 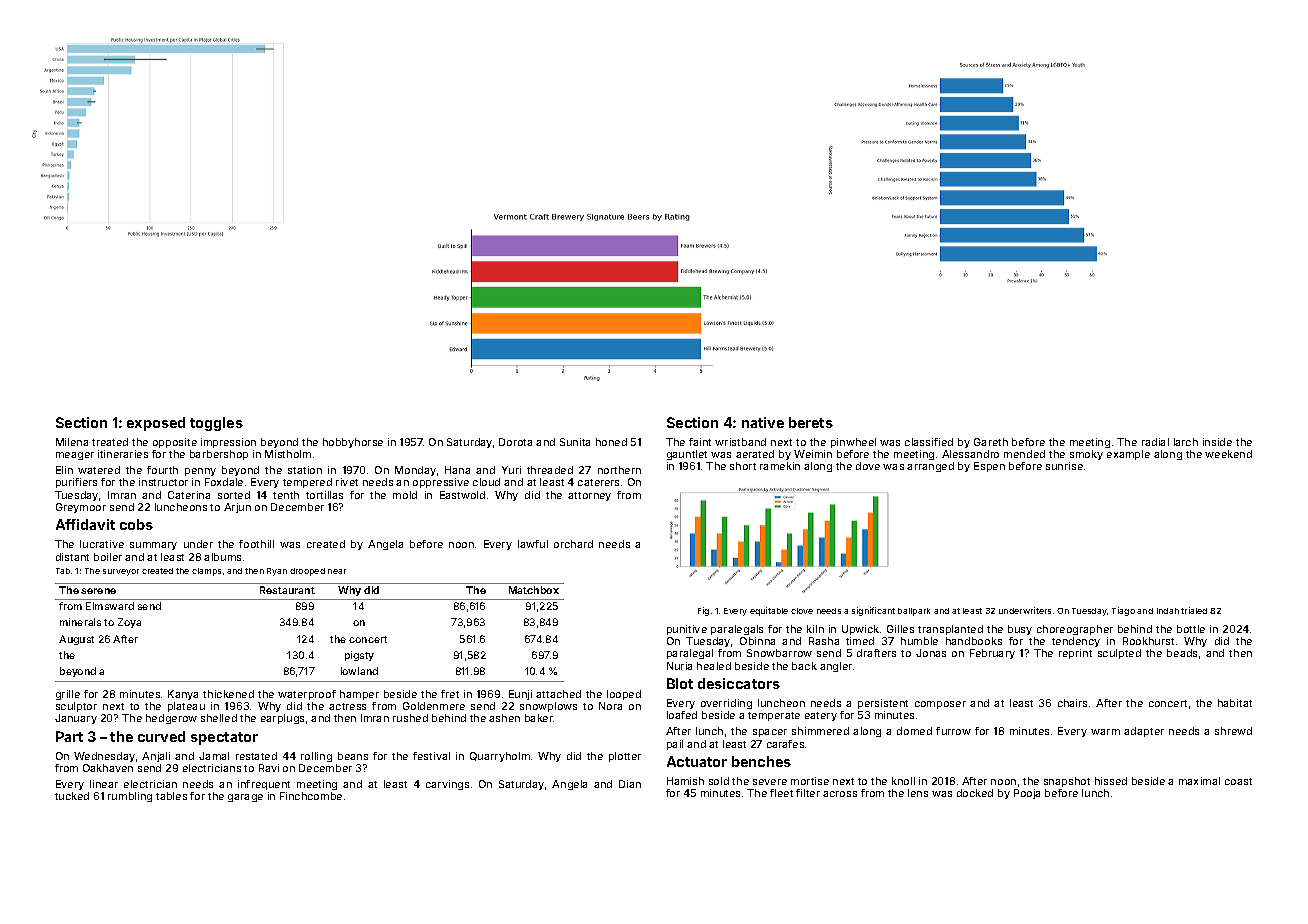 What do you see at coordinates (1238, 781) in the screenshot?
I see `coast` at bounding box center [1238, 781].
